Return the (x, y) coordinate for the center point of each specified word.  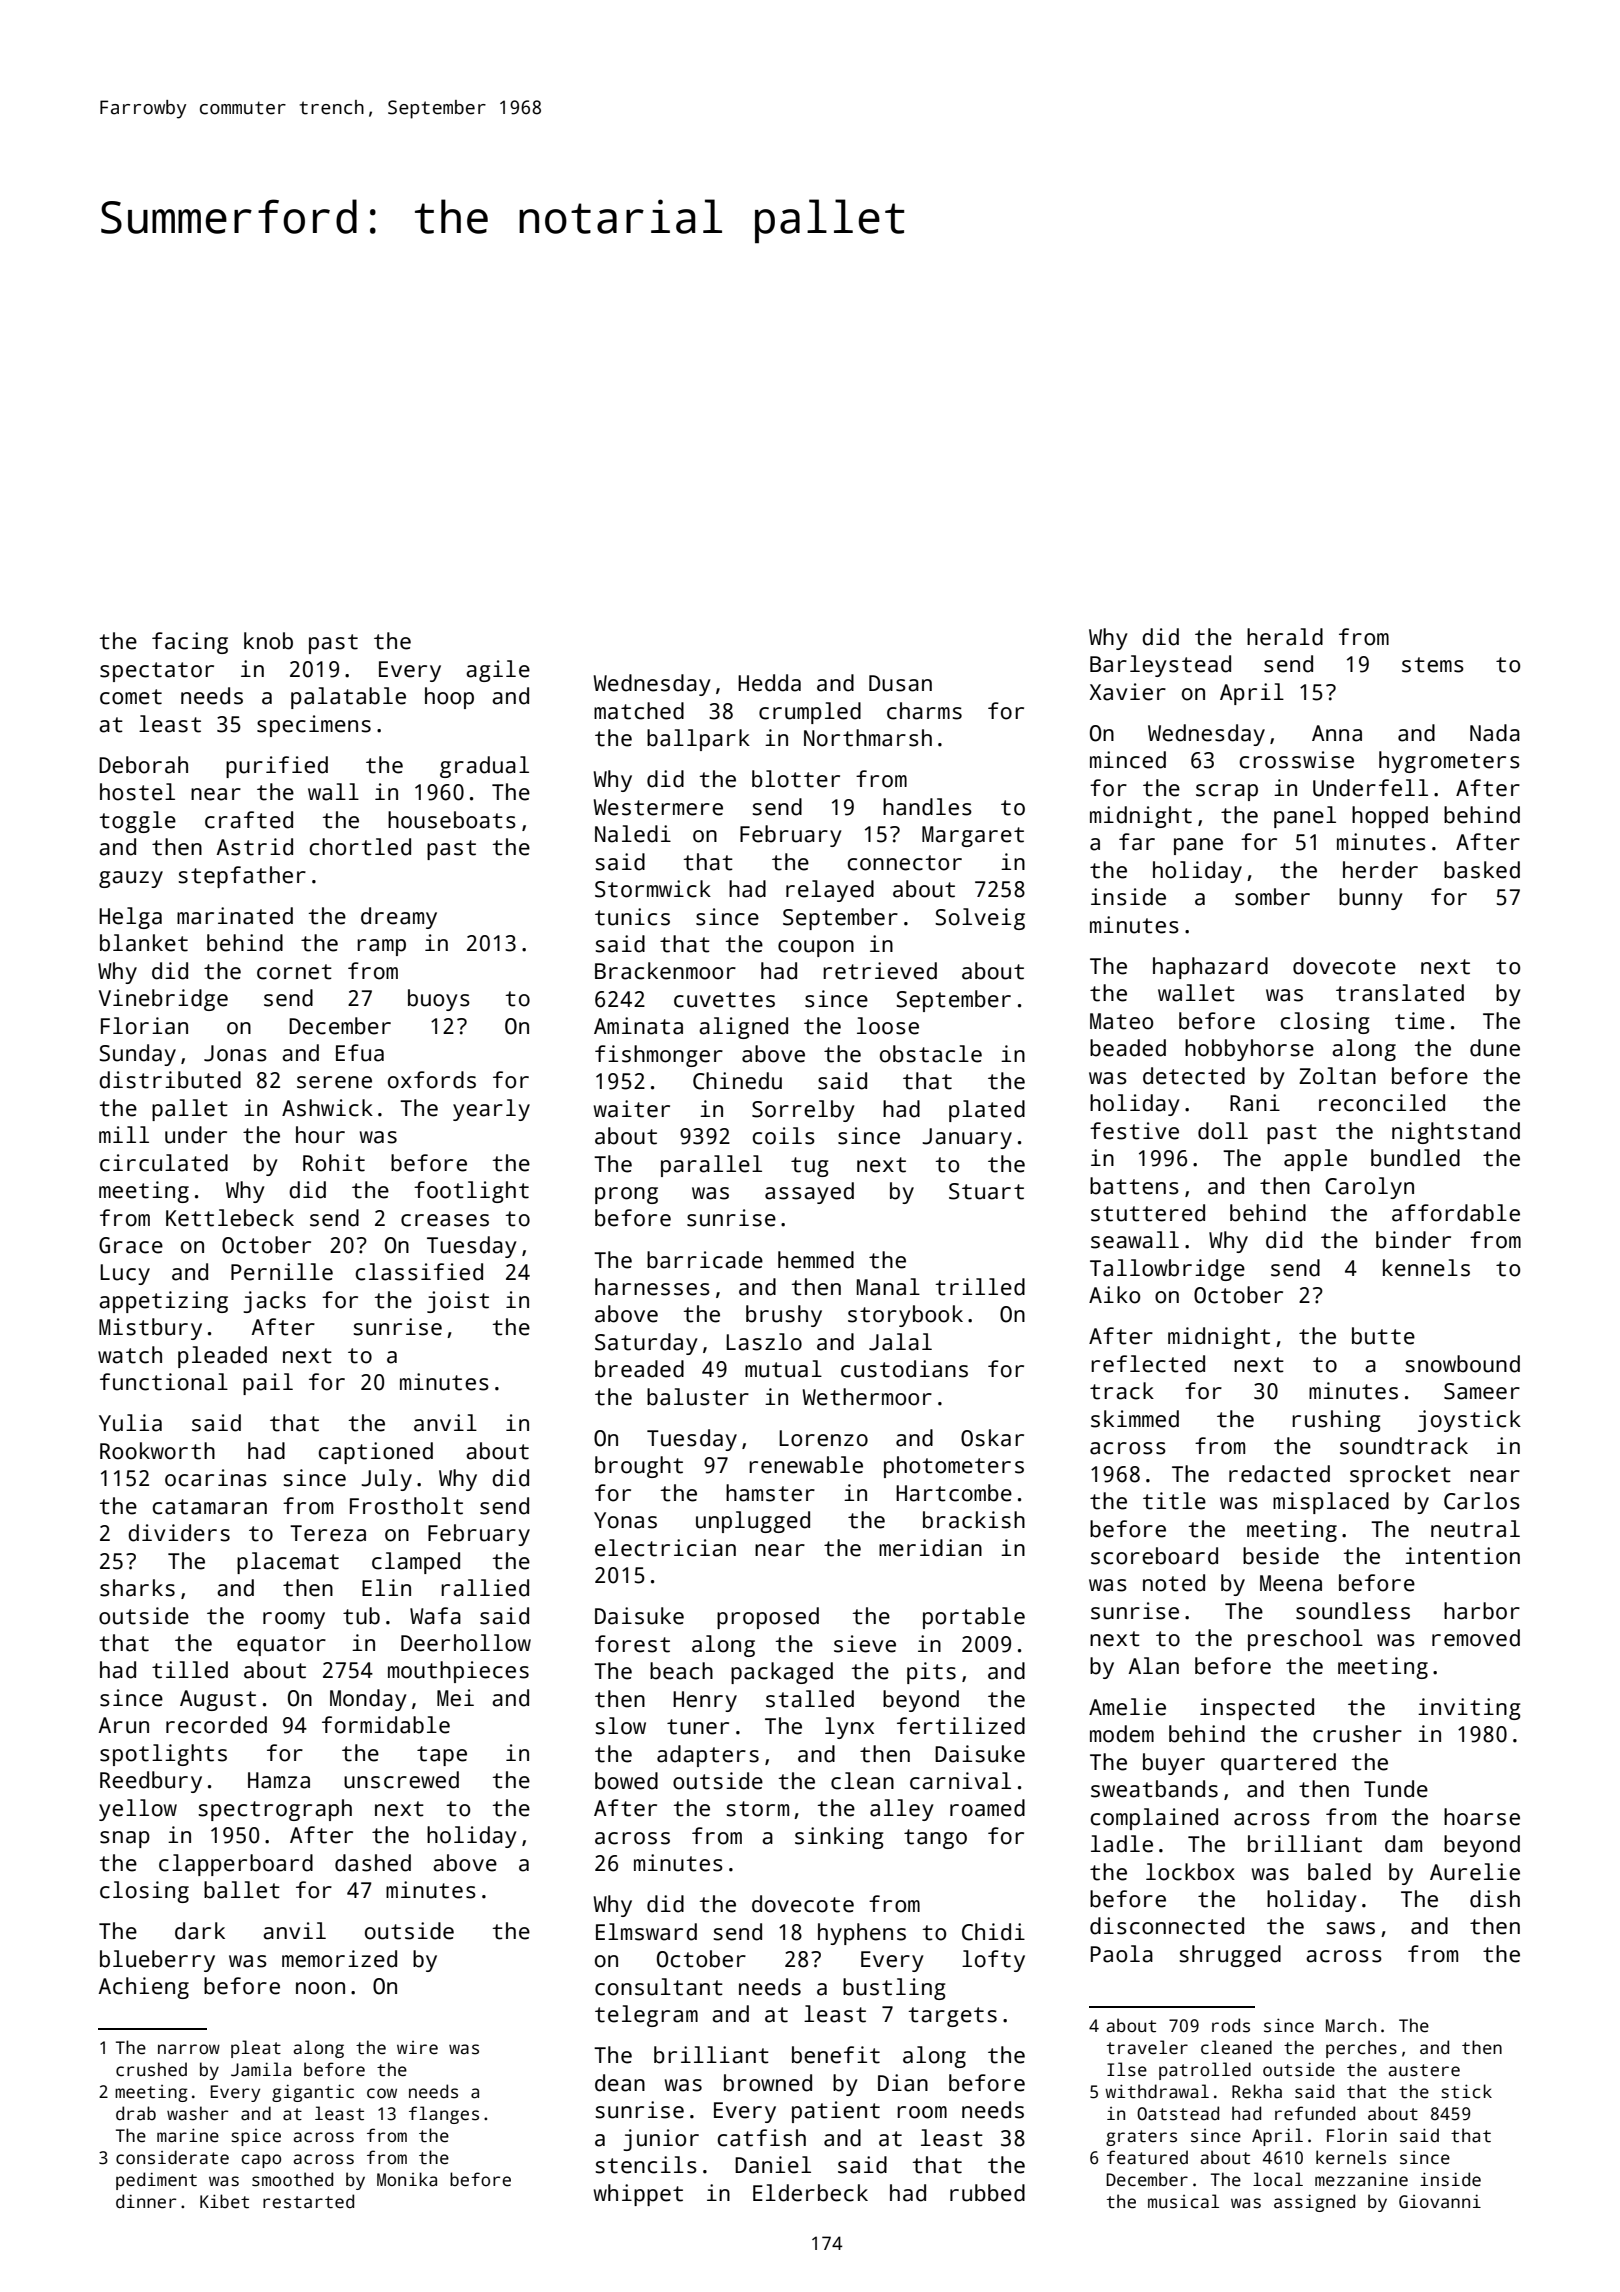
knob (268, 641)
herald (1285, 637)
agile (498, 671)
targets (952, 2017)
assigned (1314, 2203)
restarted (308, 2201)
